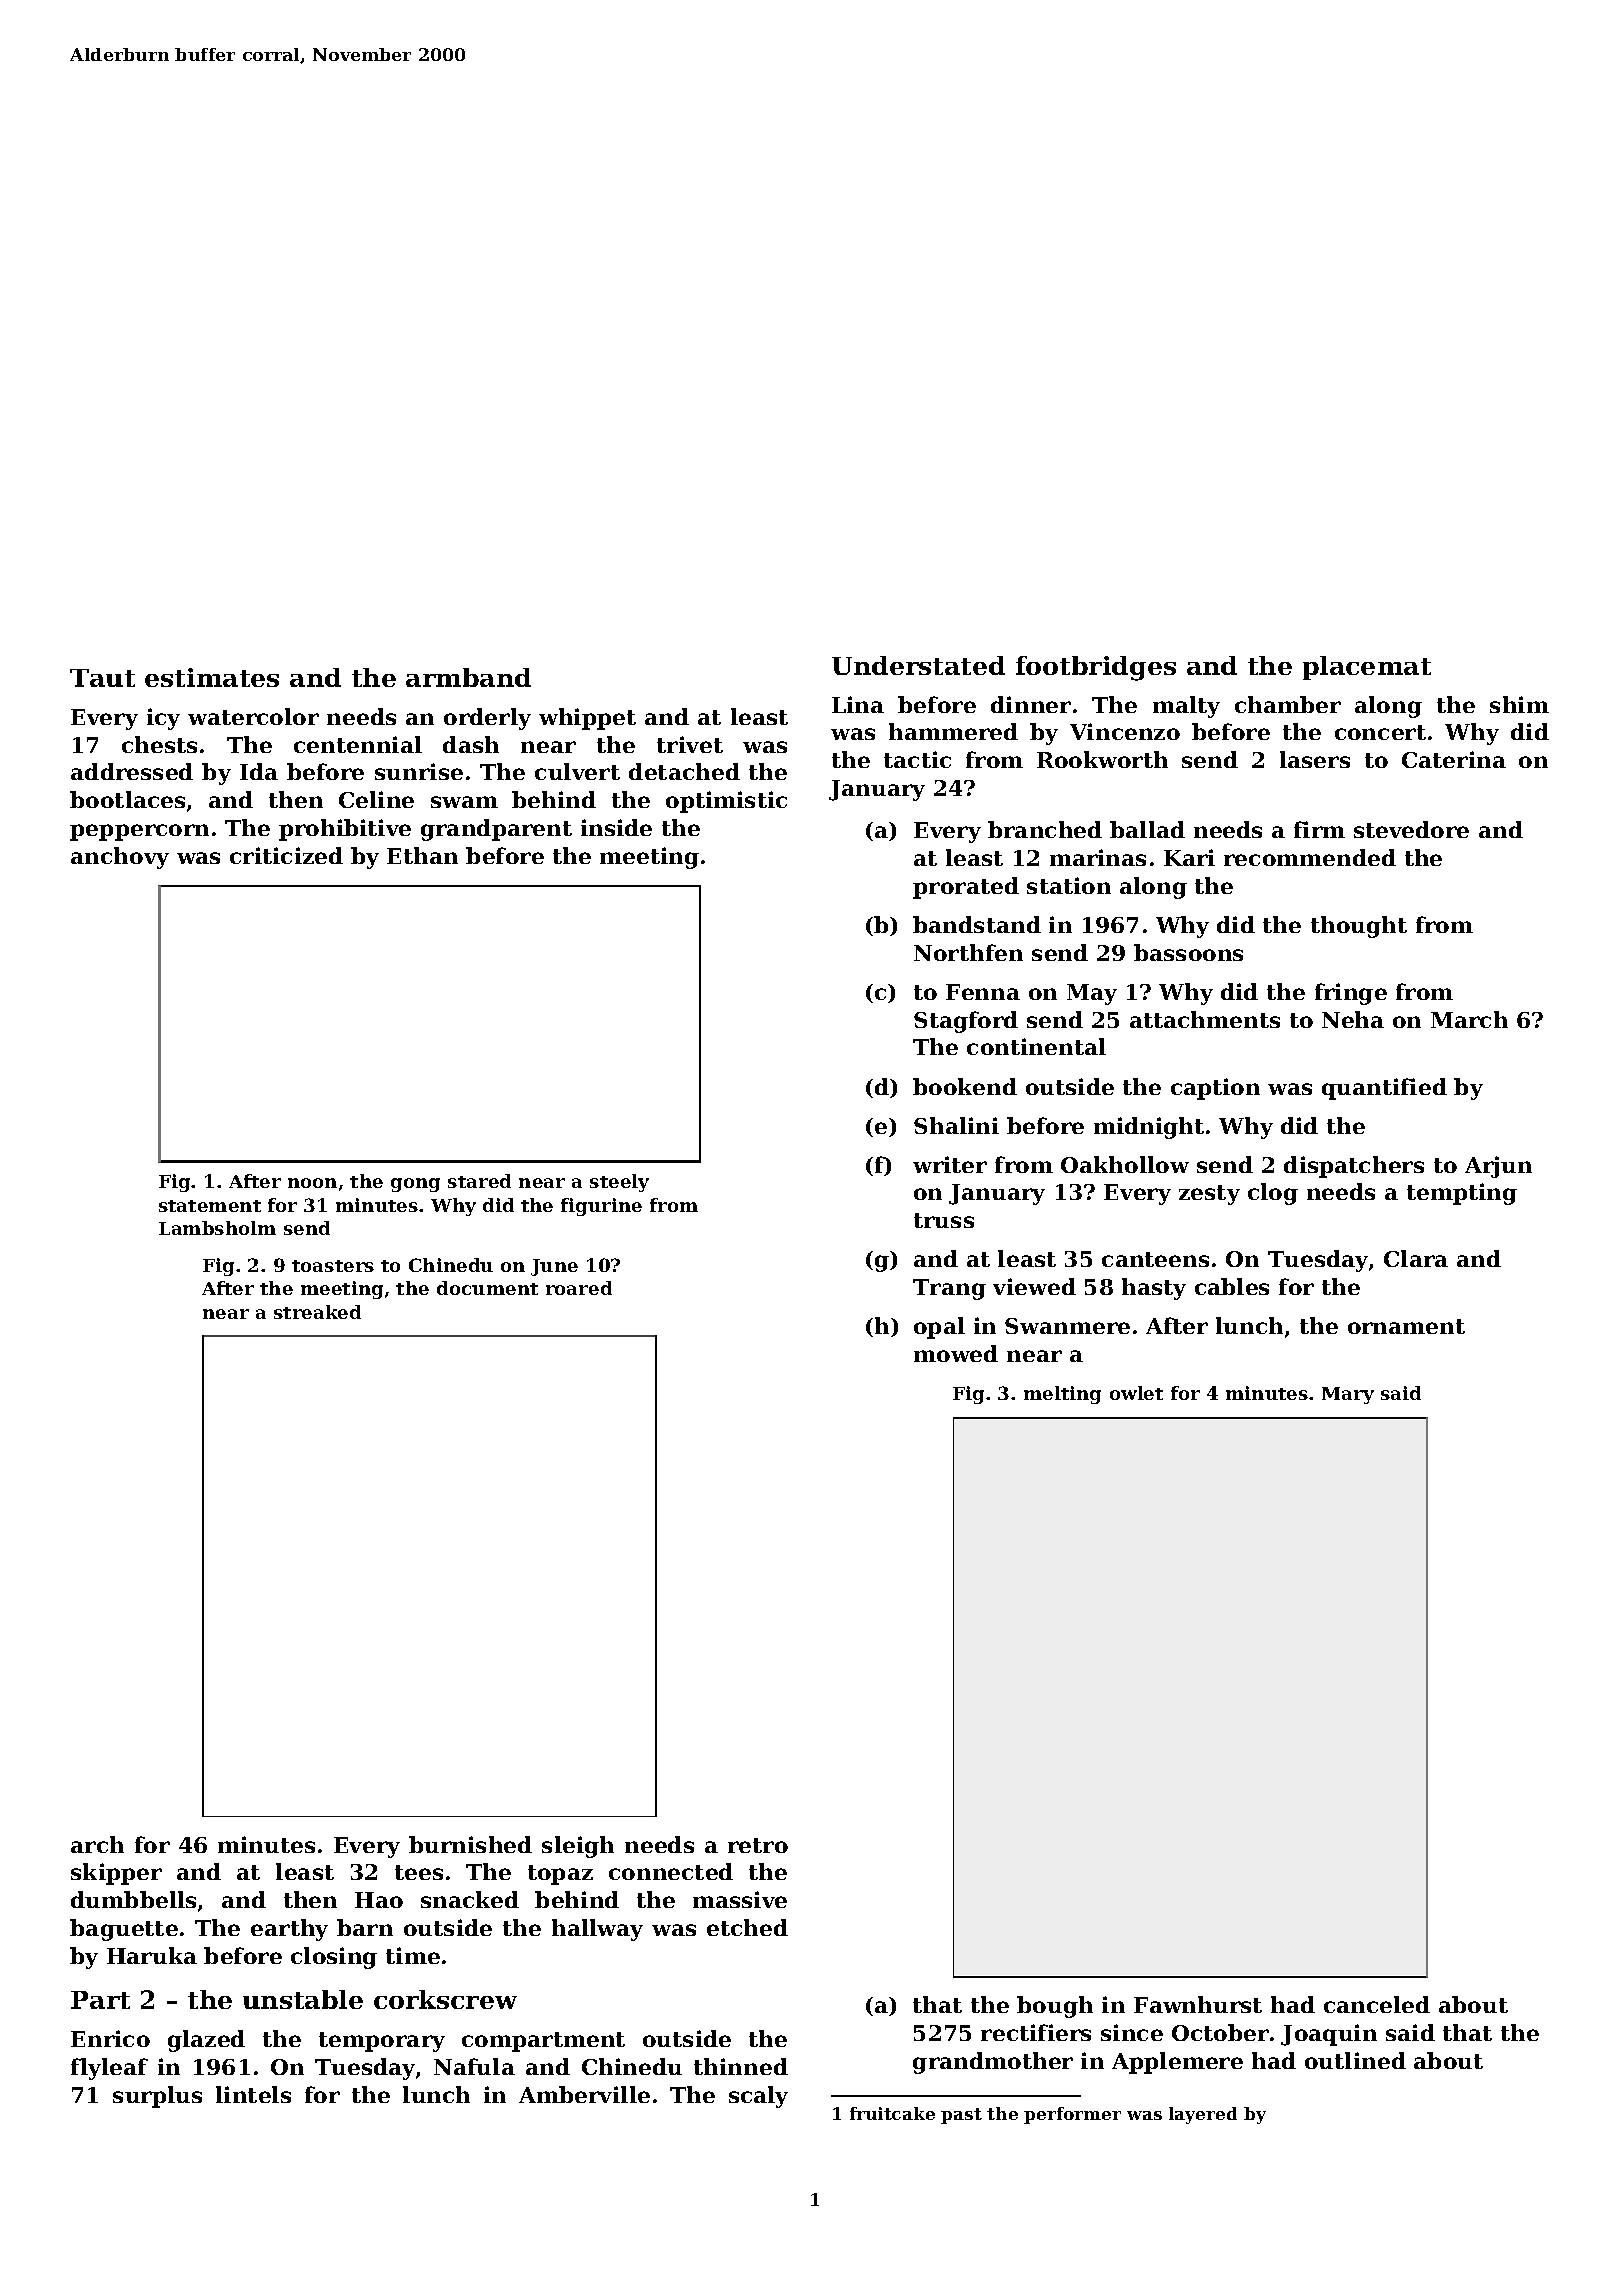 The height and width of the page is (2292, 1620). What do you see at coordinates (470, 1844) in the page?
I see `burnished` at bounding box center [470, 1844].
